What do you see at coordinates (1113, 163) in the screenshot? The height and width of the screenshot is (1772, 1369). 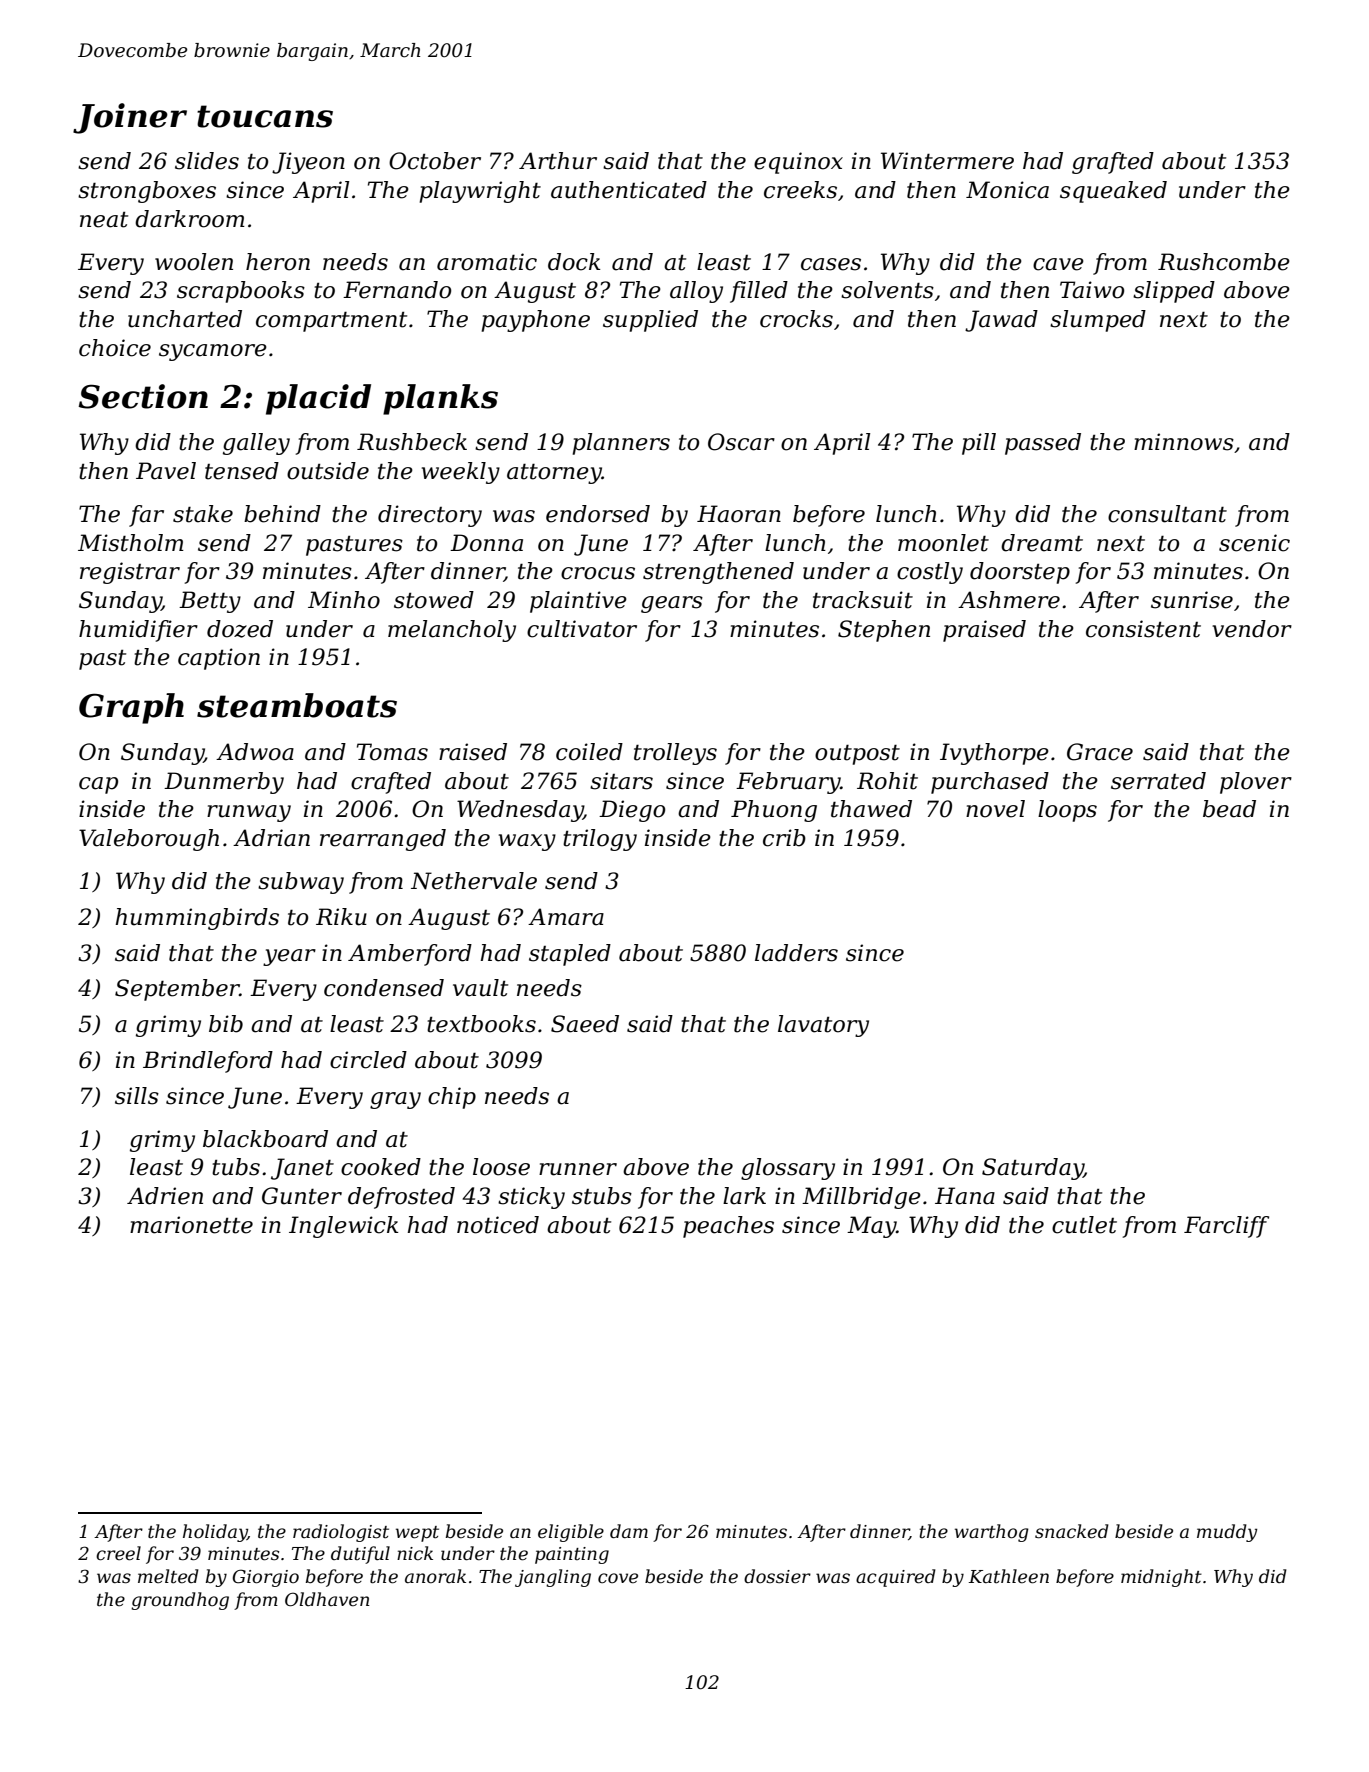 I see `grafted` at bounding box center [1113, 163].
